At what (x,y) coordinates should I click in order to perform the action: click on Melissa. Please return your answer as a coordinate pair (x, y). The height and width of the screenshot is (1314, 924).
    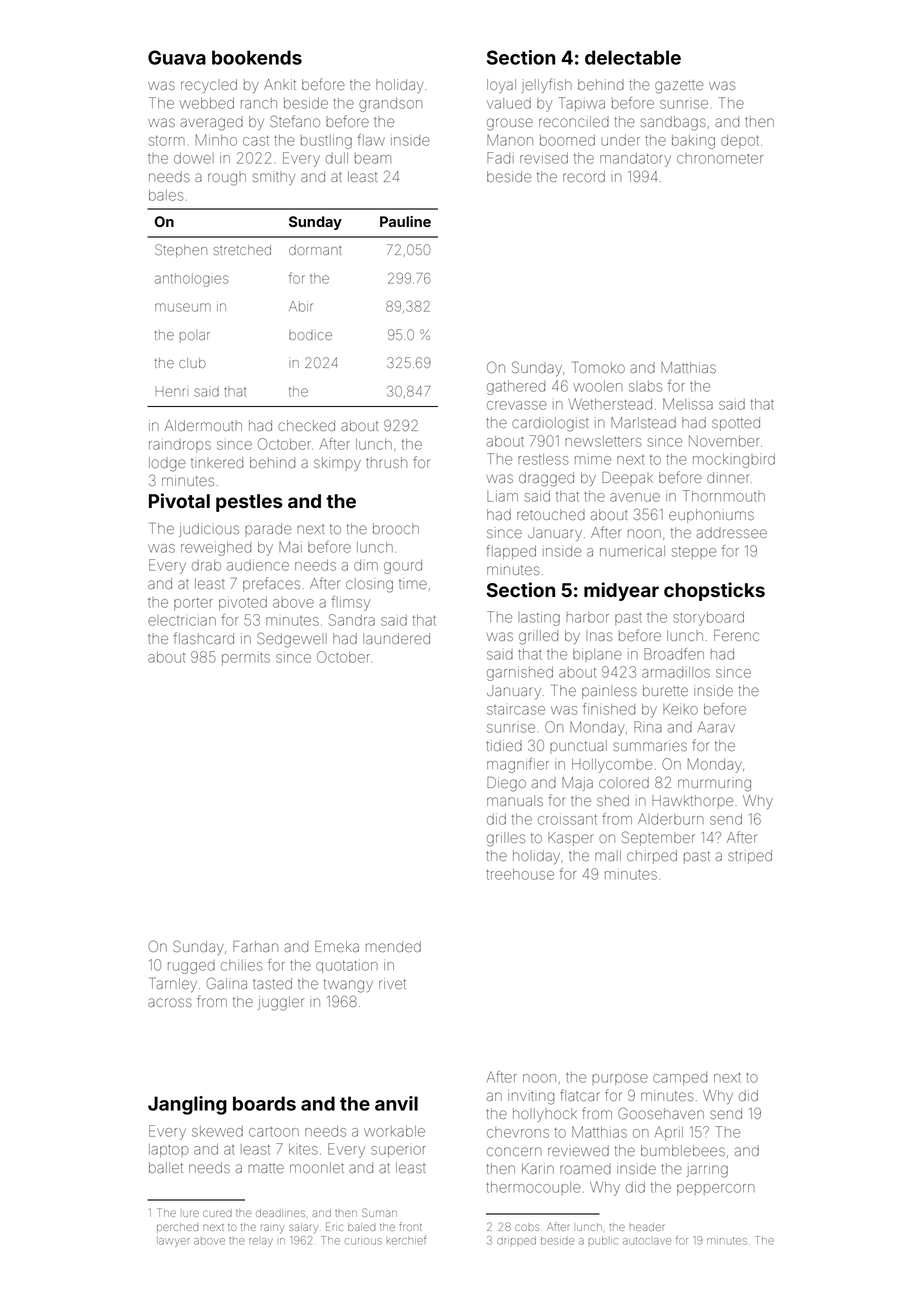
    Looking at the image, I should click on (688, 404).
